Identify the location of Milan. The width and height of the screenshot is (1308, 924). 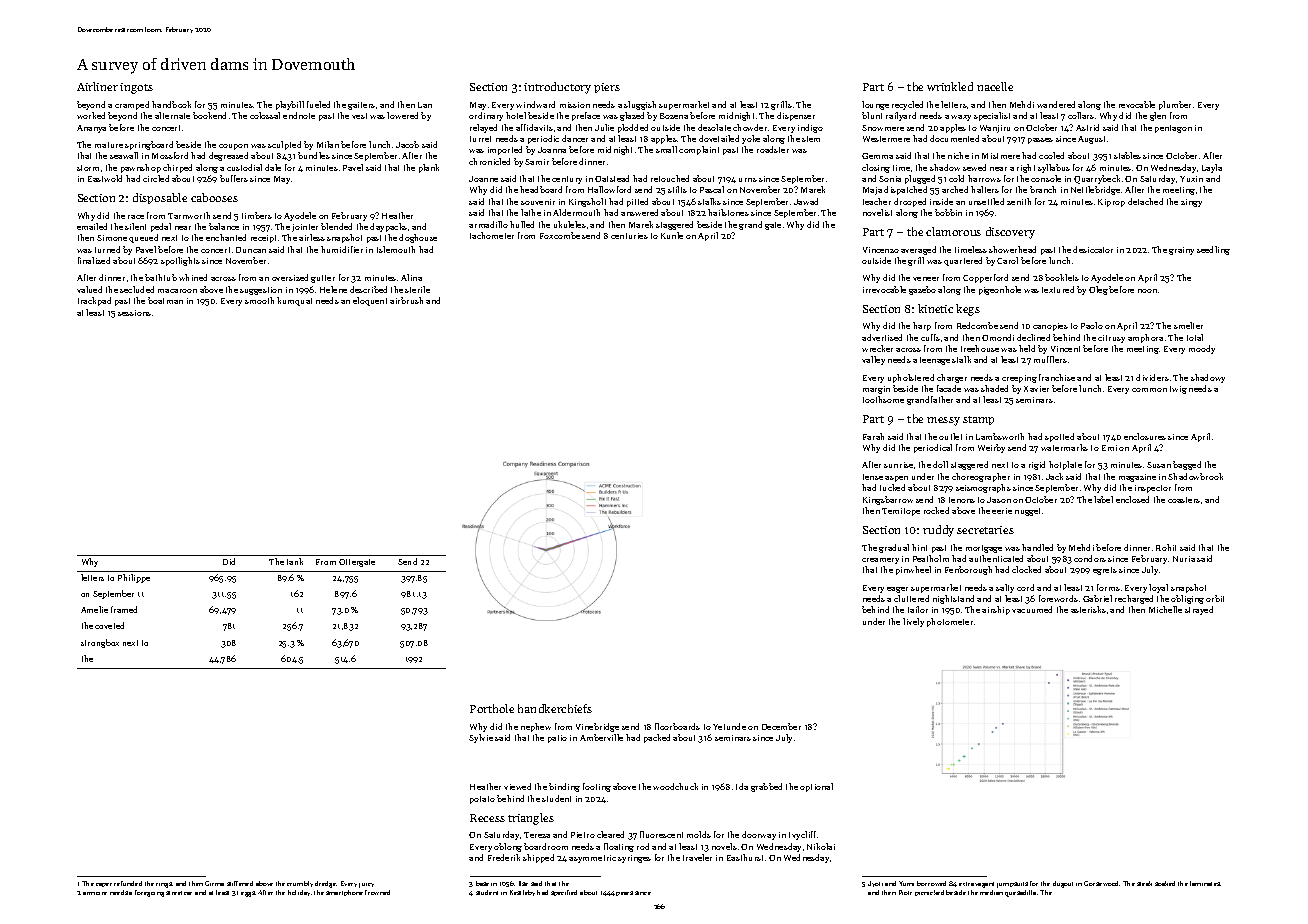
(328, 144).
